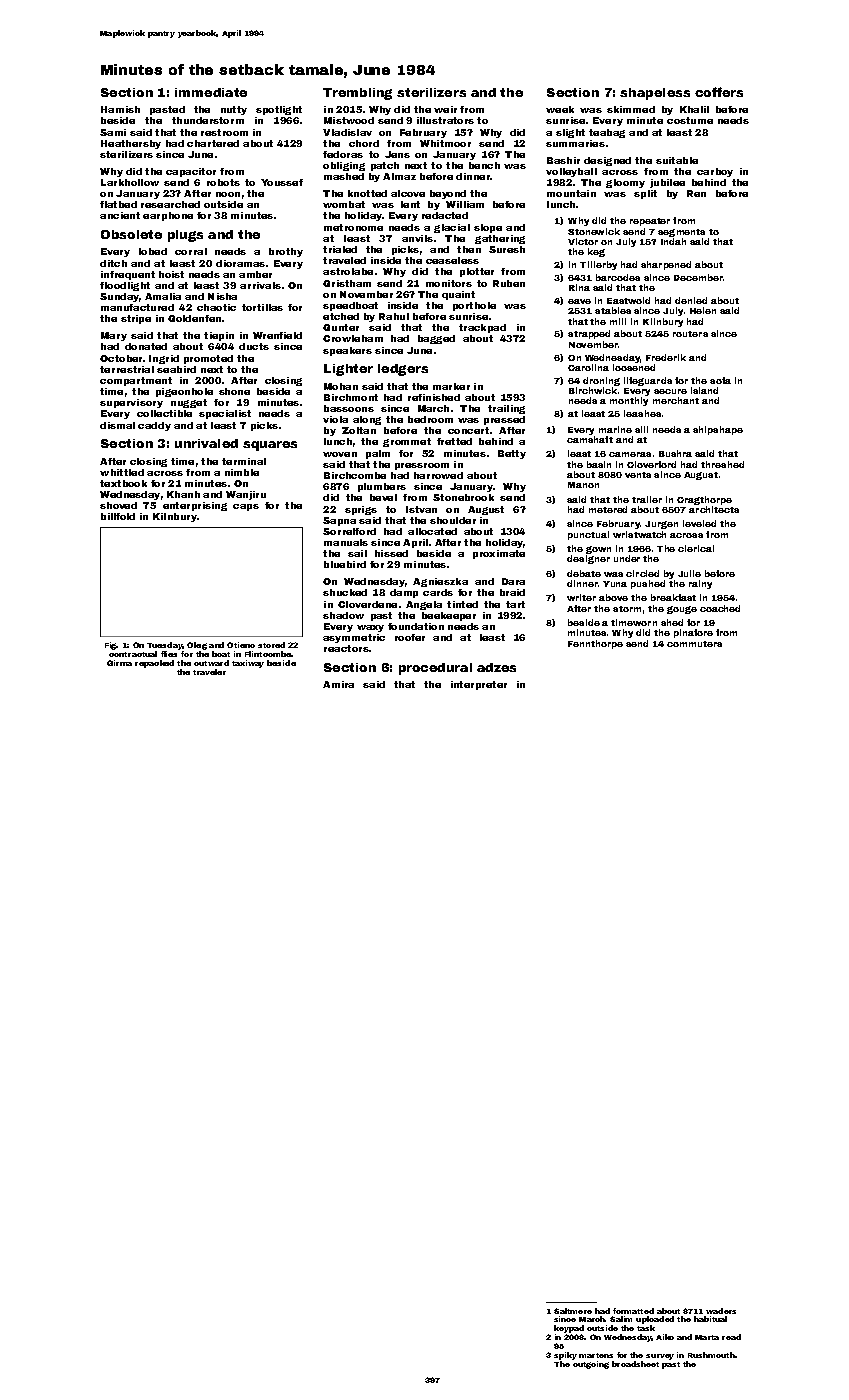 The image size is (849, 1400). I want to click on broadsheet, so click(635, 1364).
